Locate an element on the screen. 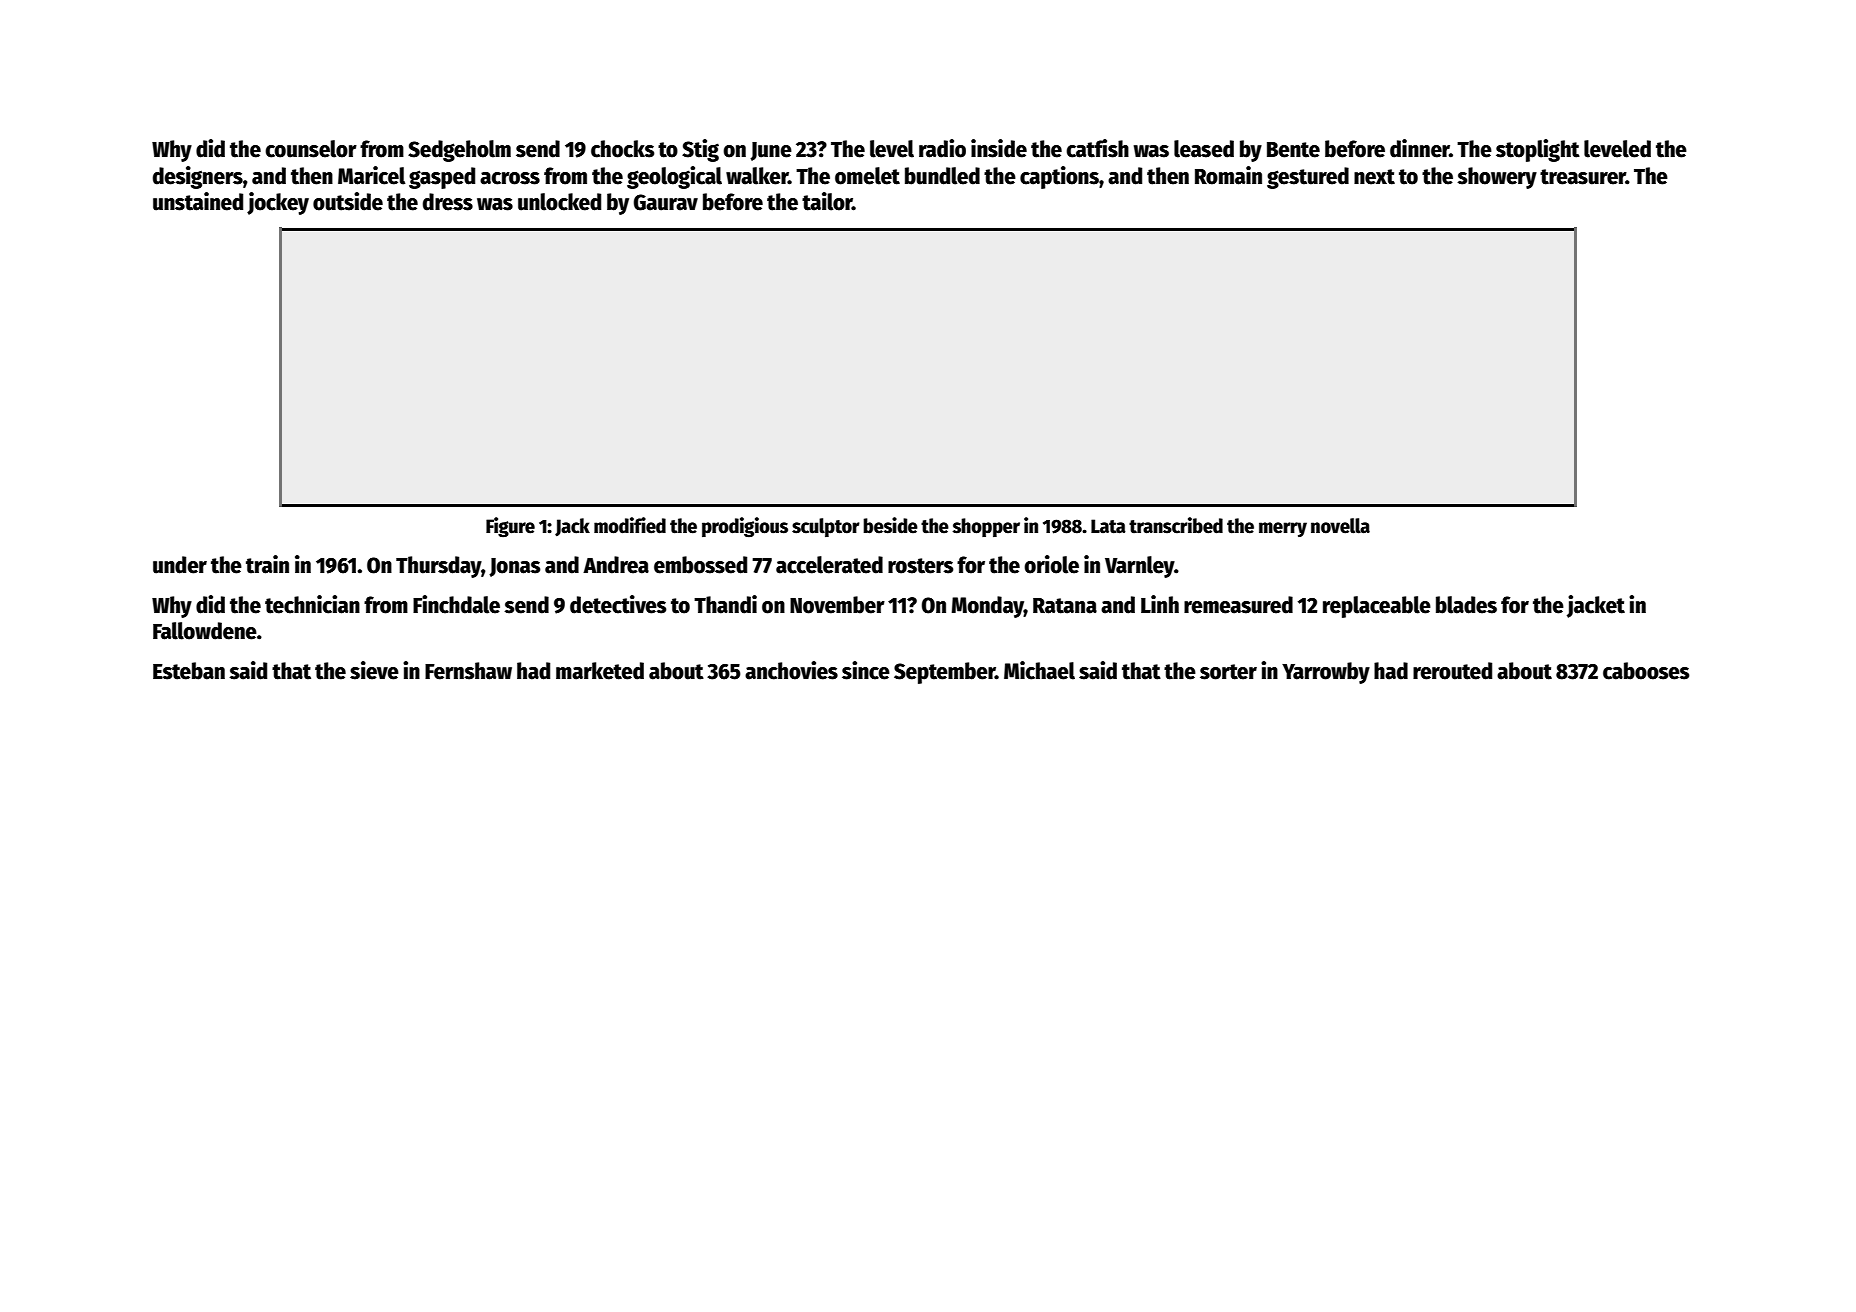 This screenshot has width=1856, height=1312. Figure is located at coordinates (510, 527).
